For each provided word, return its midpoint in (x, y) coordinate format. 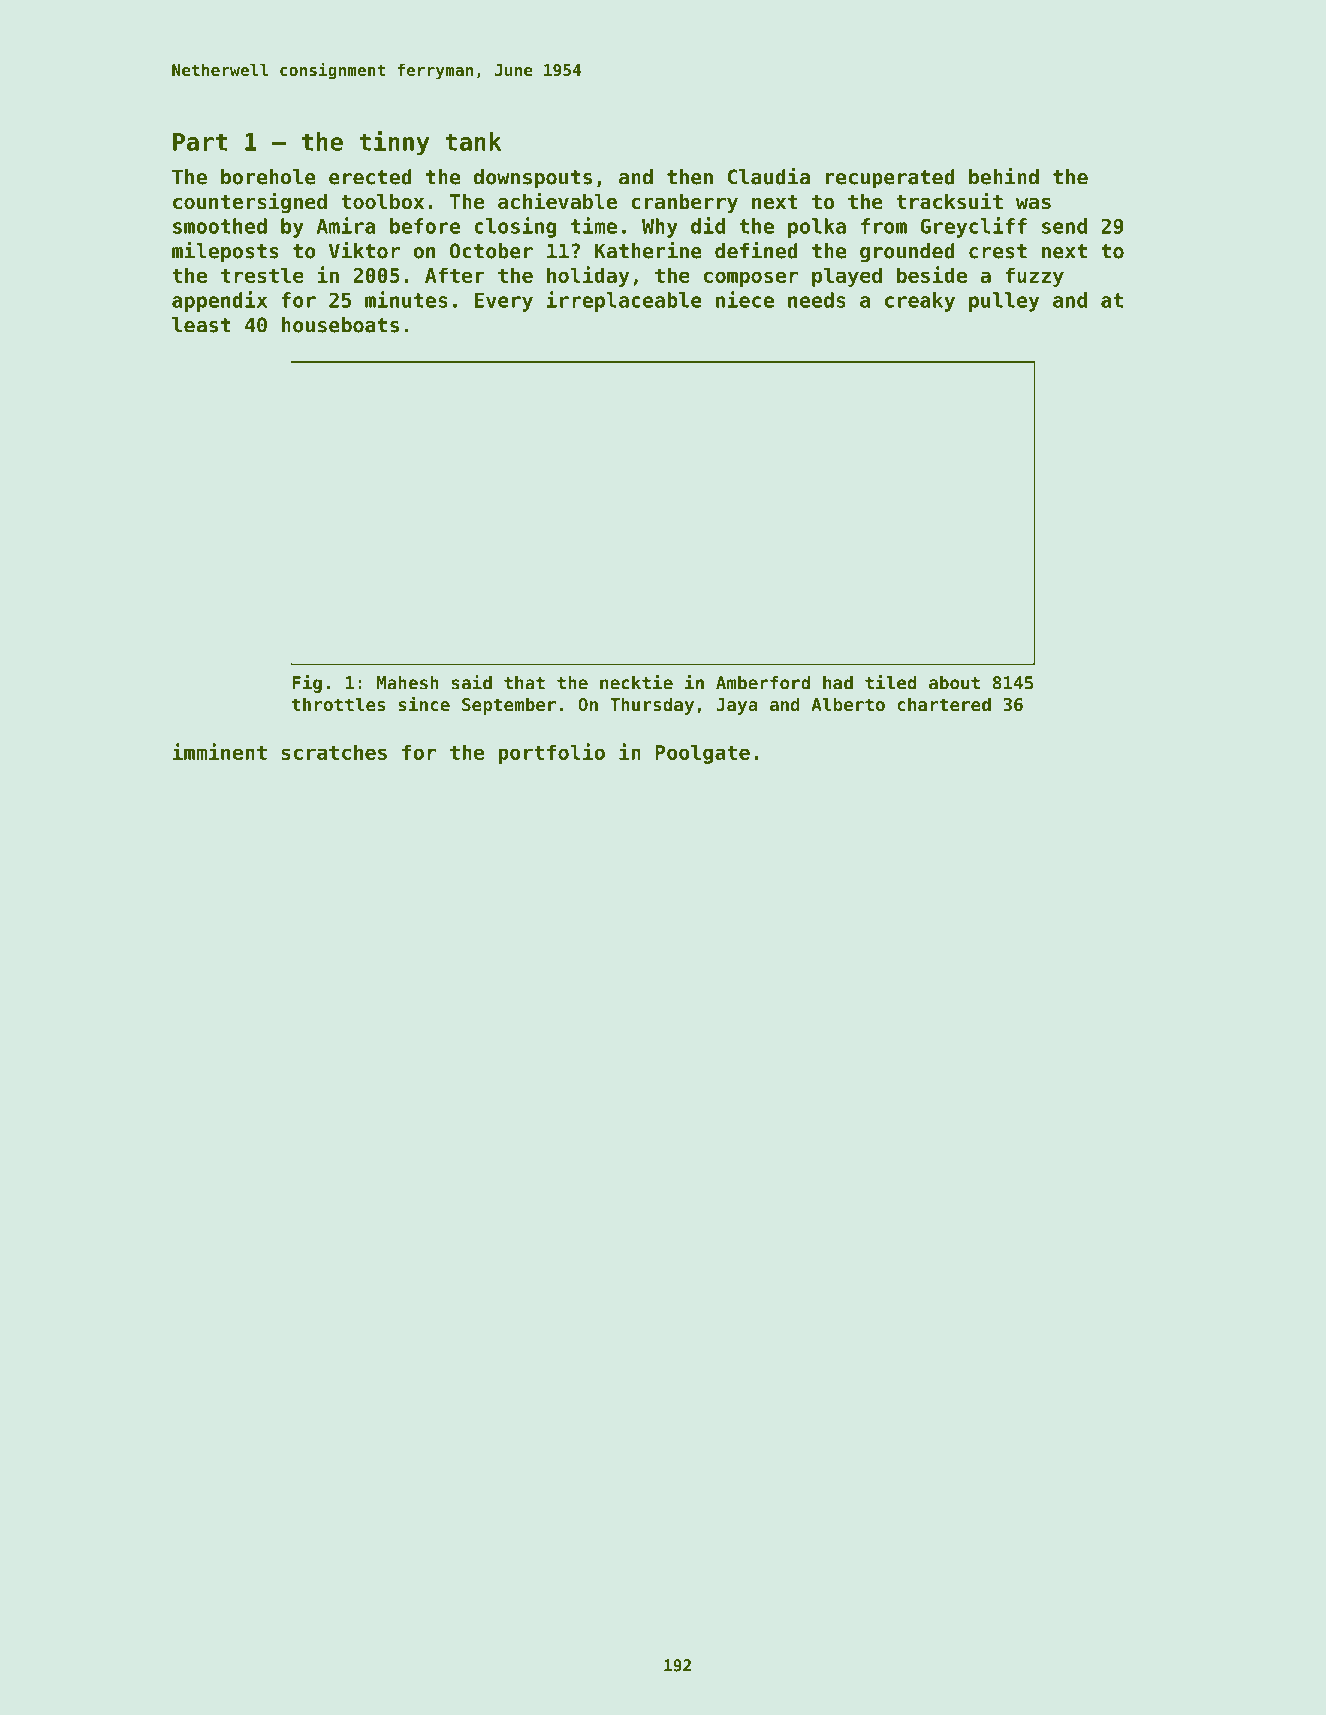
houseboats (340, 325)
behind (1004, 176)
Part (200, 142)
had (838, 683)
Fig (307, 684)
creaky (920, 302)
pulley (1004, 302)
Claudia (769, 176)
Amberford (763, 683)
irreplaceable (624, 301)
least (201, 325)
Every (503, 302)
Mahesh (407, 683)
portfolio (551, 753)
